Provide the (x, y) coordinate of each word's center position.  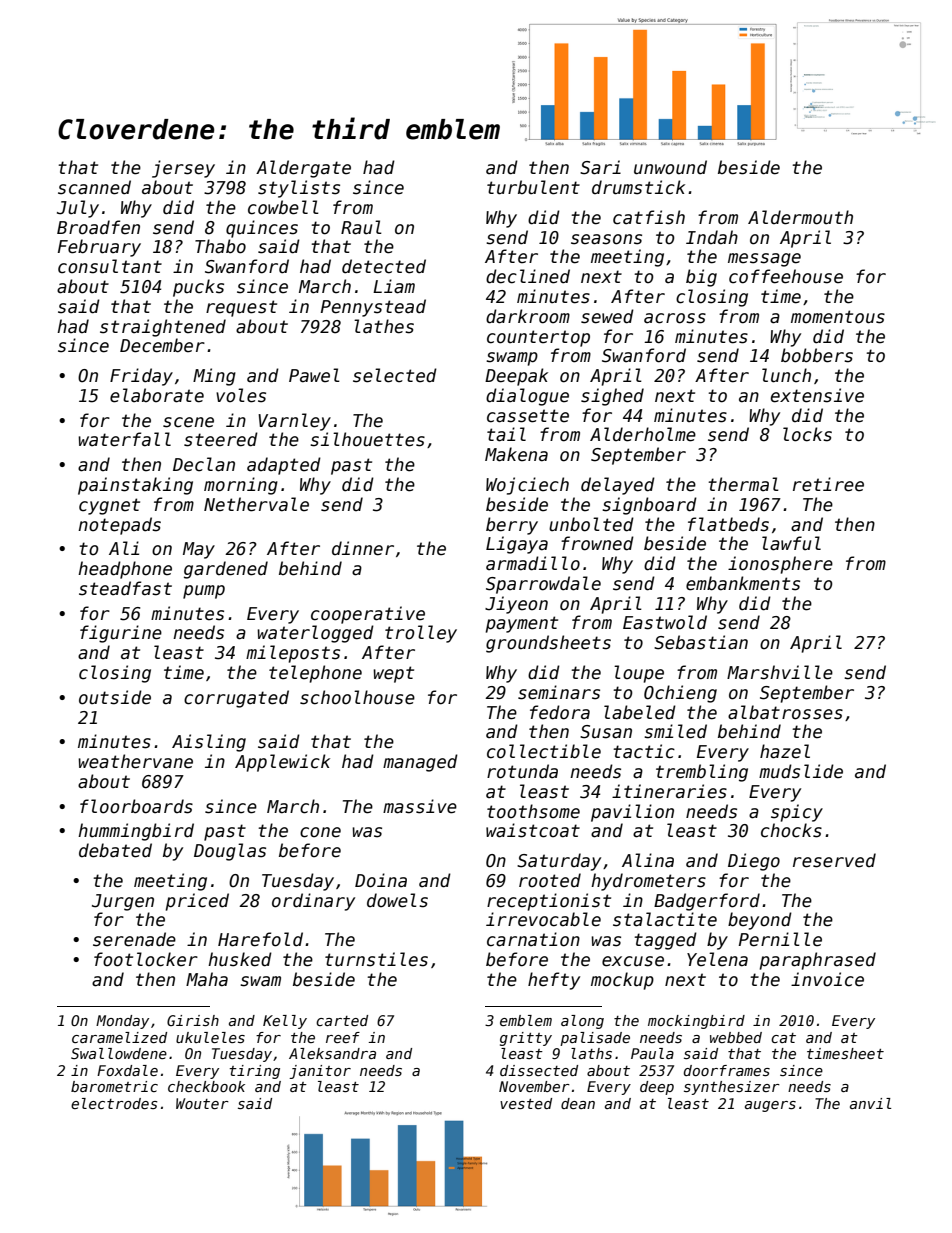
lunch (786, 375)
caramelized (119, 1037)
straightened (163, 328)
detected (384, 266)
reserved (834, 860)
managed (420, 763)
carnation (533, 939)
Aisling (209, 743)
